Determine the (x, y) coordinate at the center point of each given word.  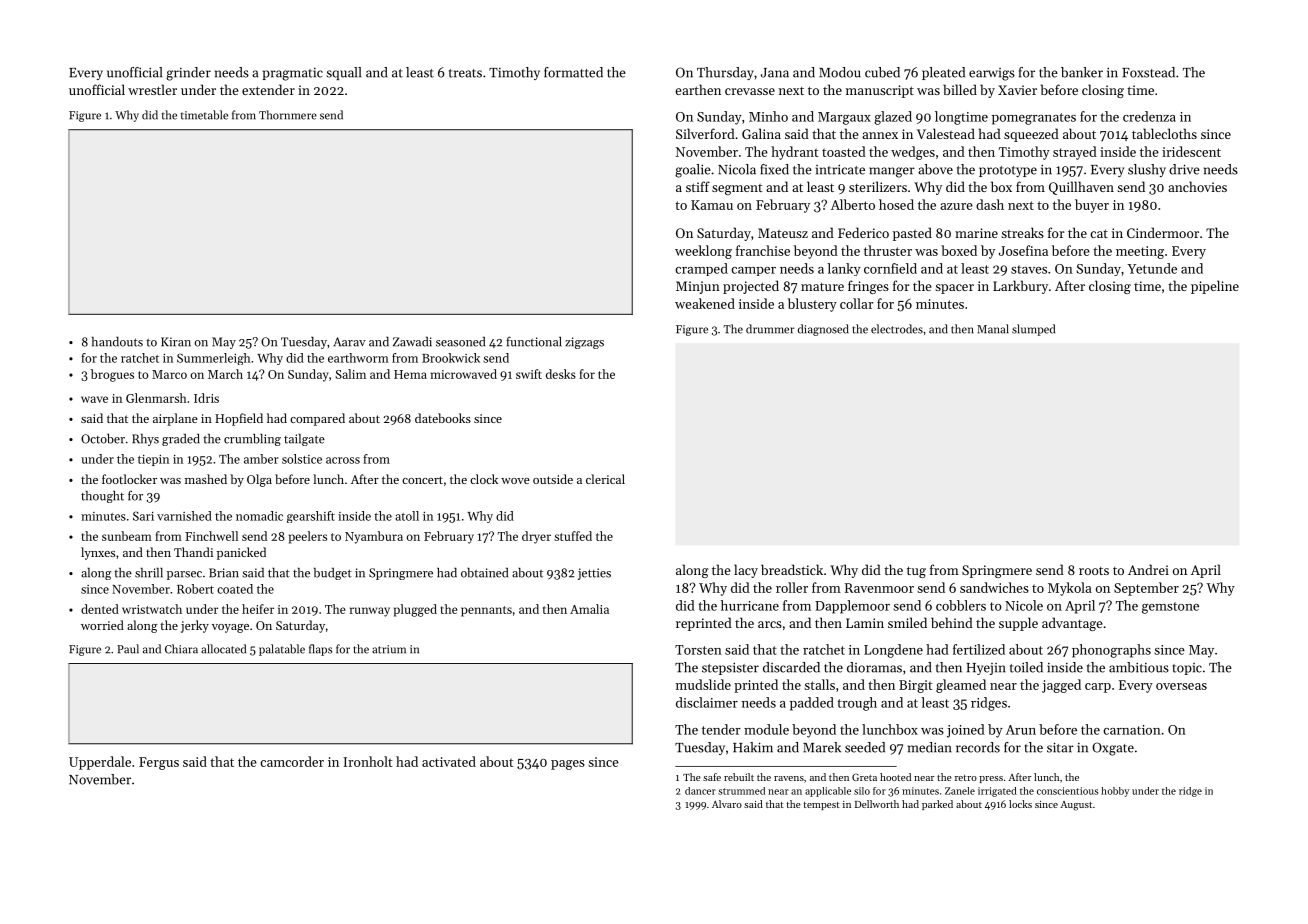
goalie (693, 171)
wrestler (152, 89)
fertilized (979, 649)
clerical (605, 479)
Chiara (181, 649)
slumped (1033, 330)
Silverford (705, 133)
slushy (1147, 170)
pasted (912, 234)
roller (792, 587)
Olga (259, 480)
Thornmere (288, 115)
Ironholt (367, 761)
